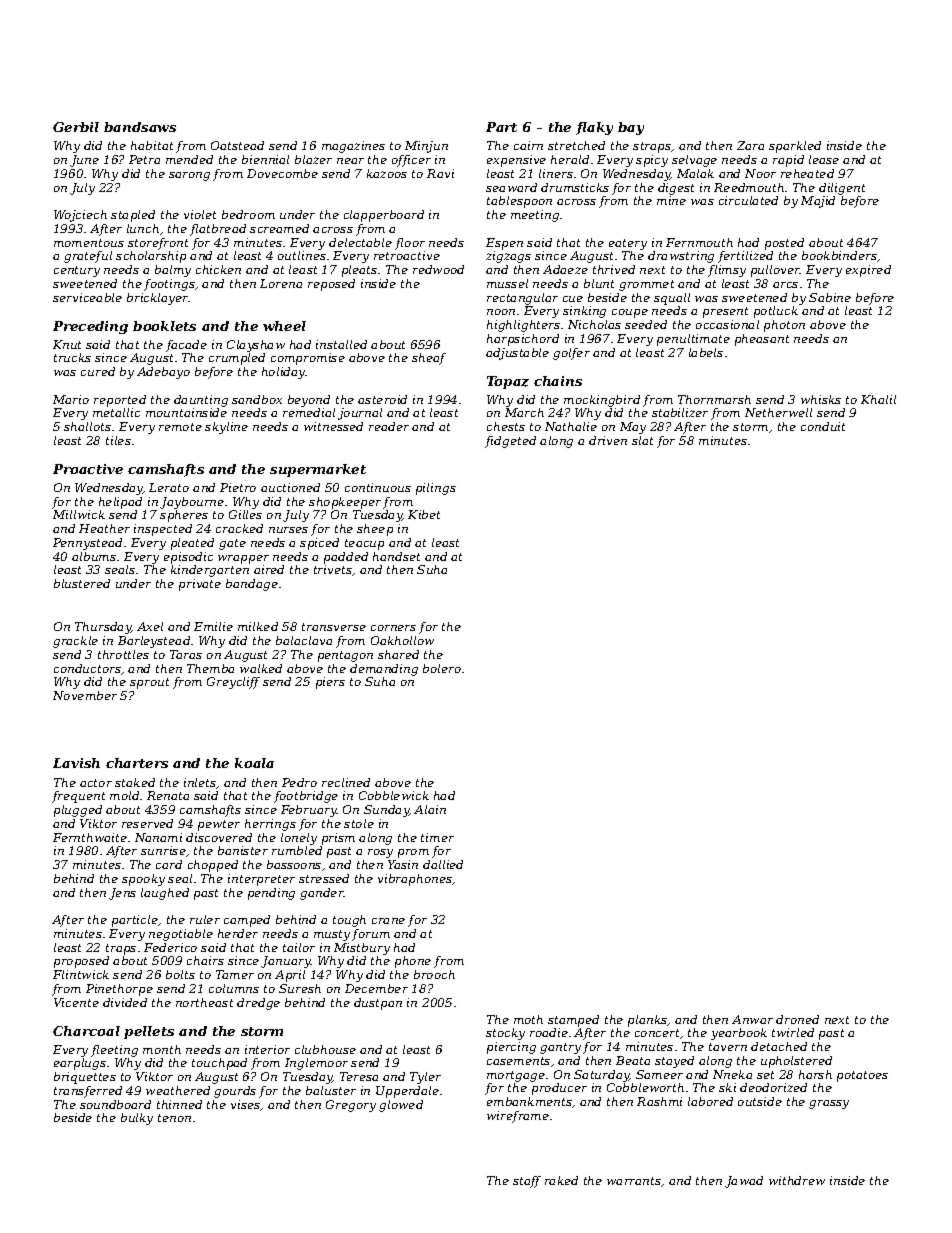 The image size is (952, 1233). What do you see at coordinates (842, 189) in the screenshot?
I see `diligent` at bounding box center [842, 189].
